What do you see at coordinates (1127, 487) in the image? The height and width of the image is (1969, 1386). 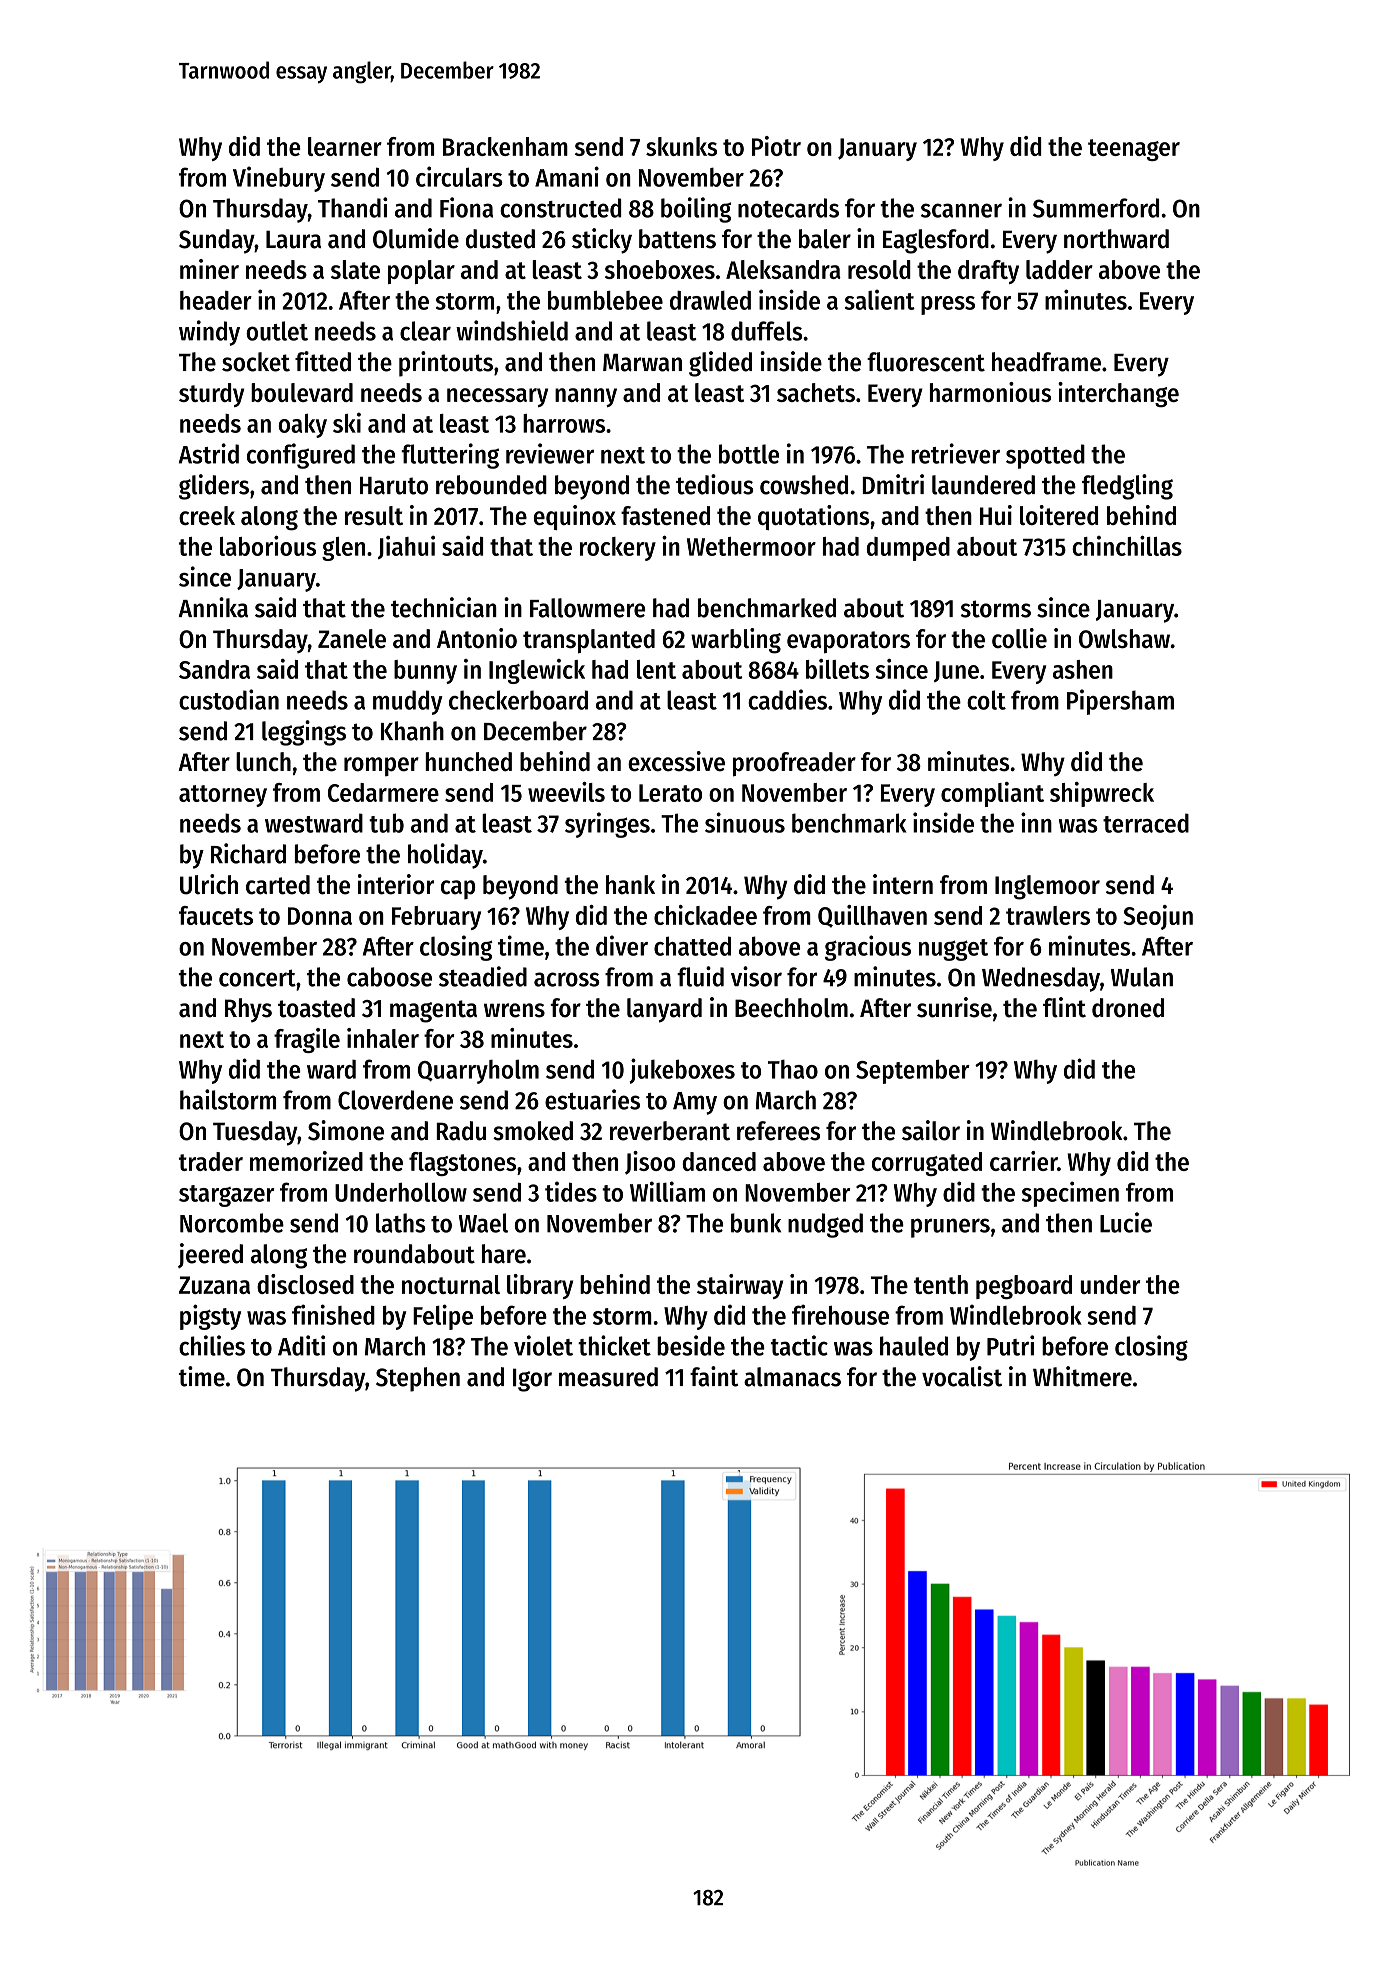 I see `fledgling` at bounding box center [1127, 487].
